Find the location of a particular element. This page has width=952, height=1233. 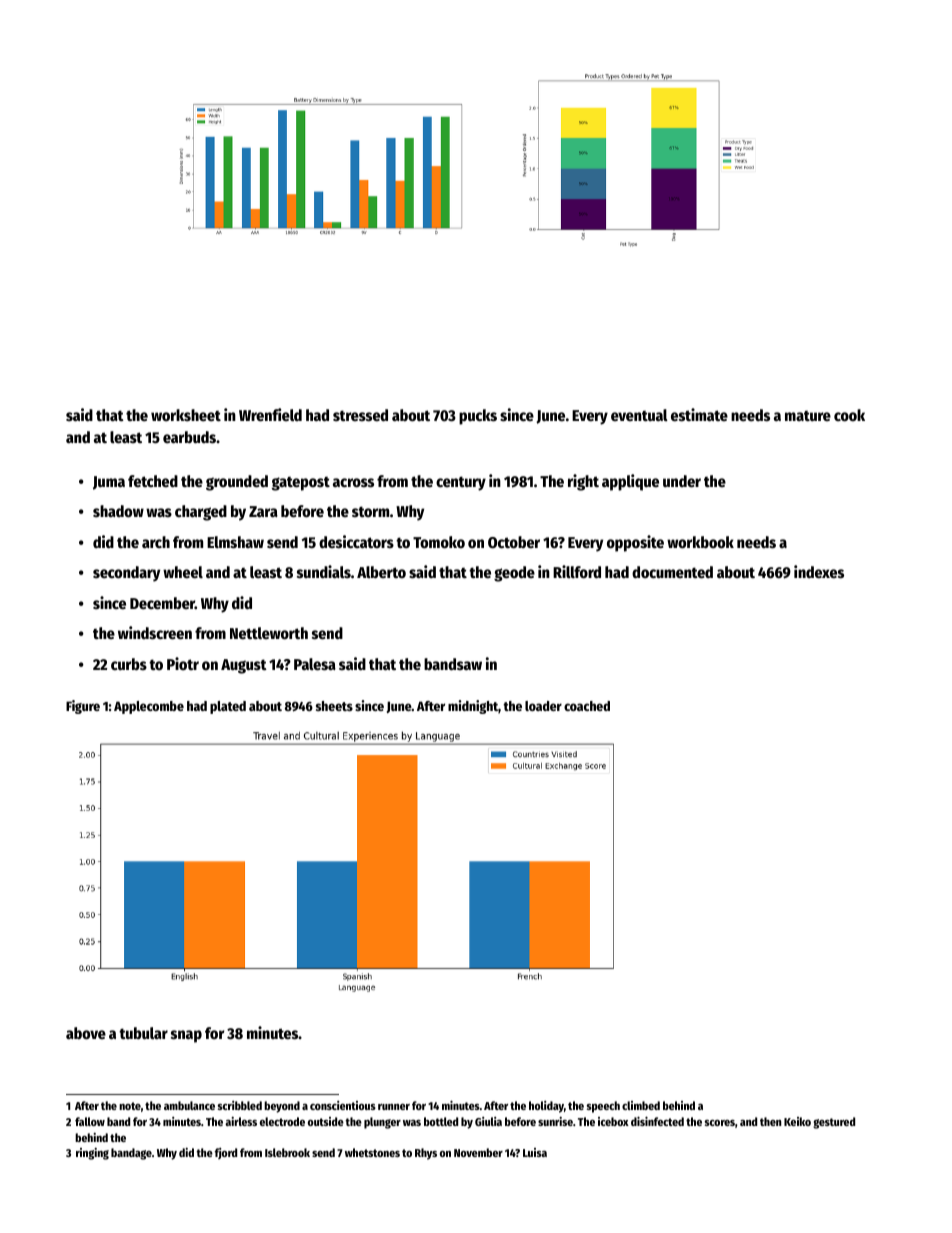

above is located at coordinates (86, 1033).
